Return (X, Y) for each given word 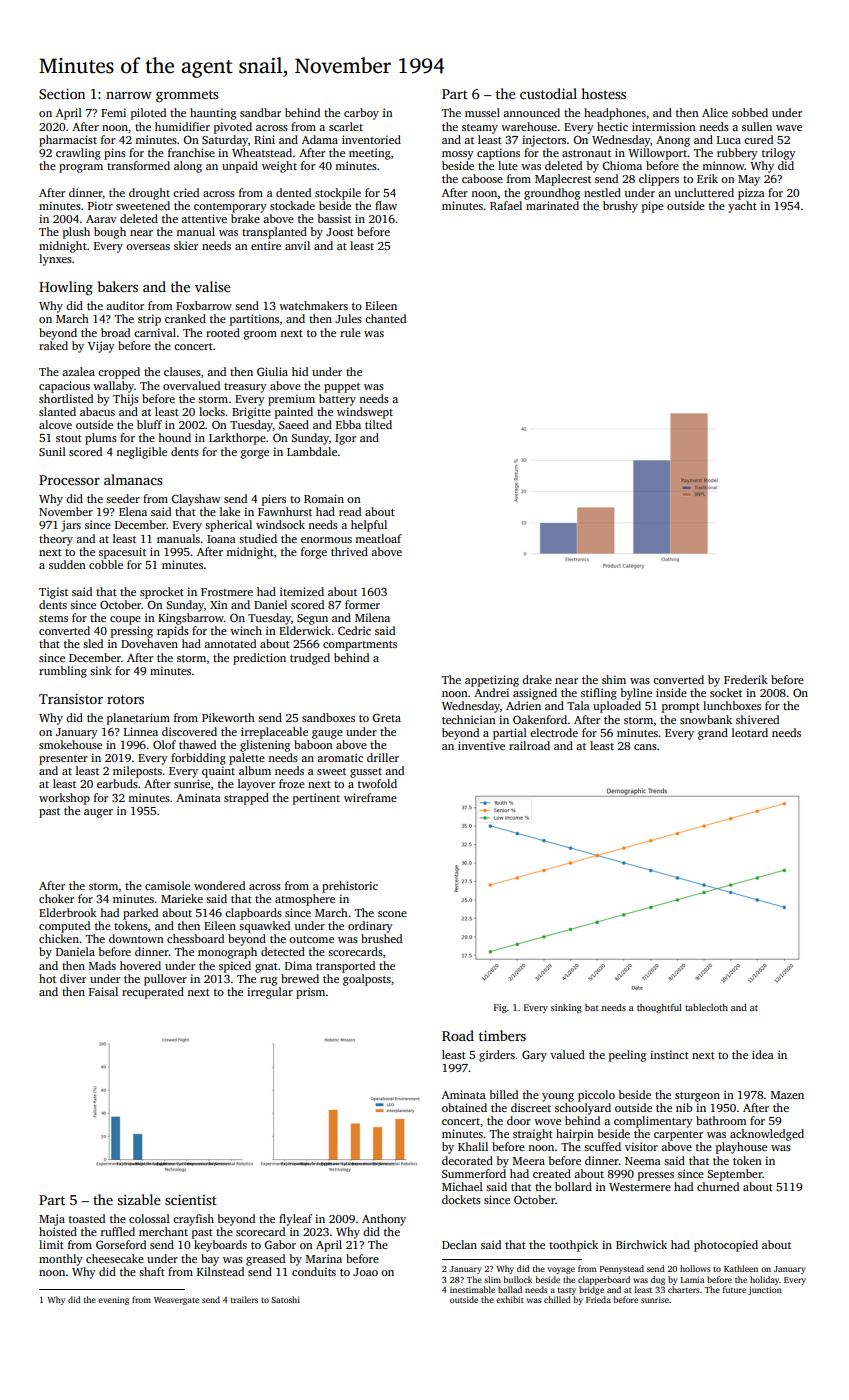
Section (62, 93)
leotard (750, 732)
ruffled (118, 1231)
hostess (603, 93)
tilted (378, 424)
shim (614, 679)
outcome (311, 939)
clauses (182, 371)
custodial (548, 93)
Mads (102, 965)
